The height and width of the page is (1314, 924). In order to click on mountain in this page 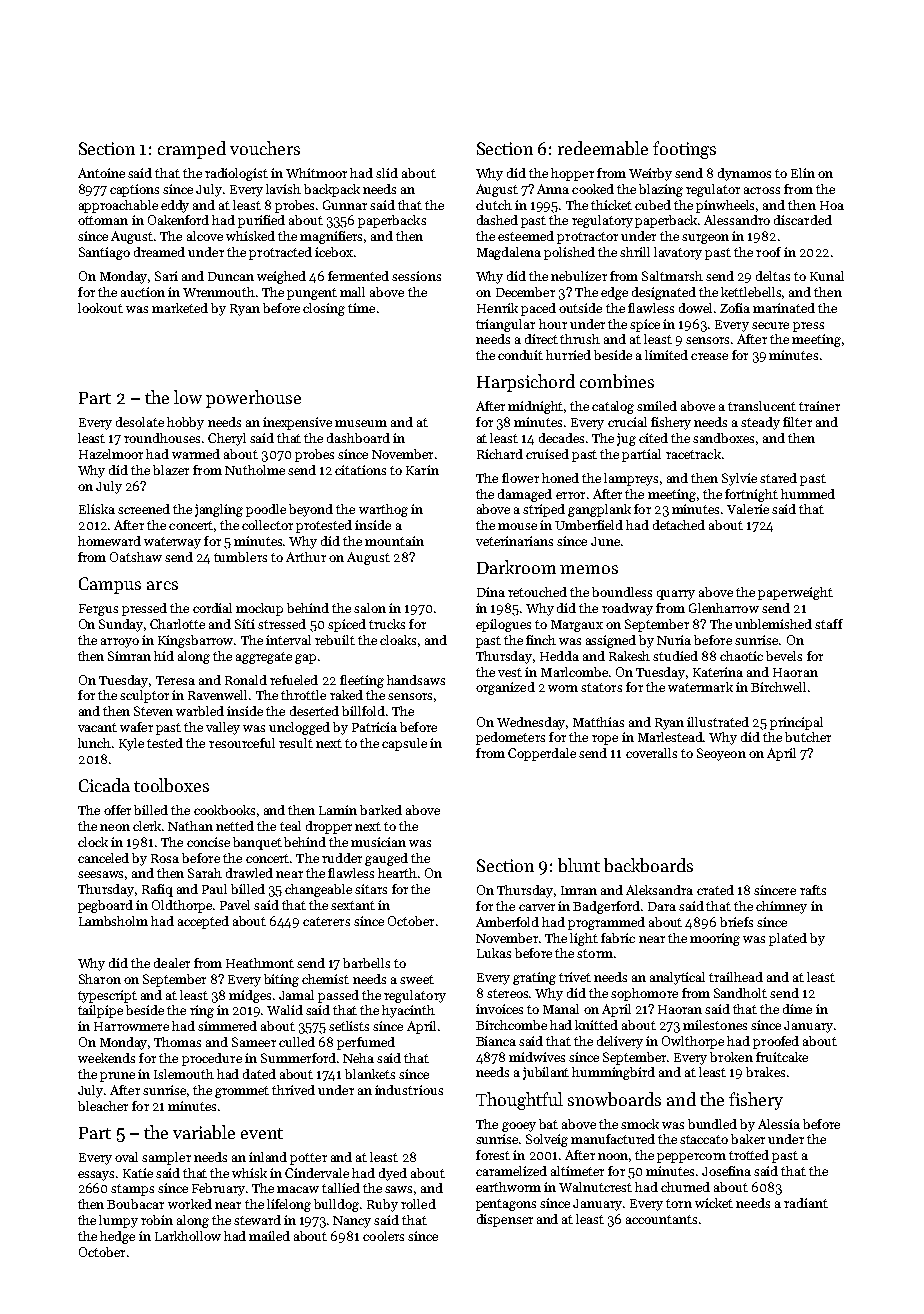, I will do `click(394, 541)`.
